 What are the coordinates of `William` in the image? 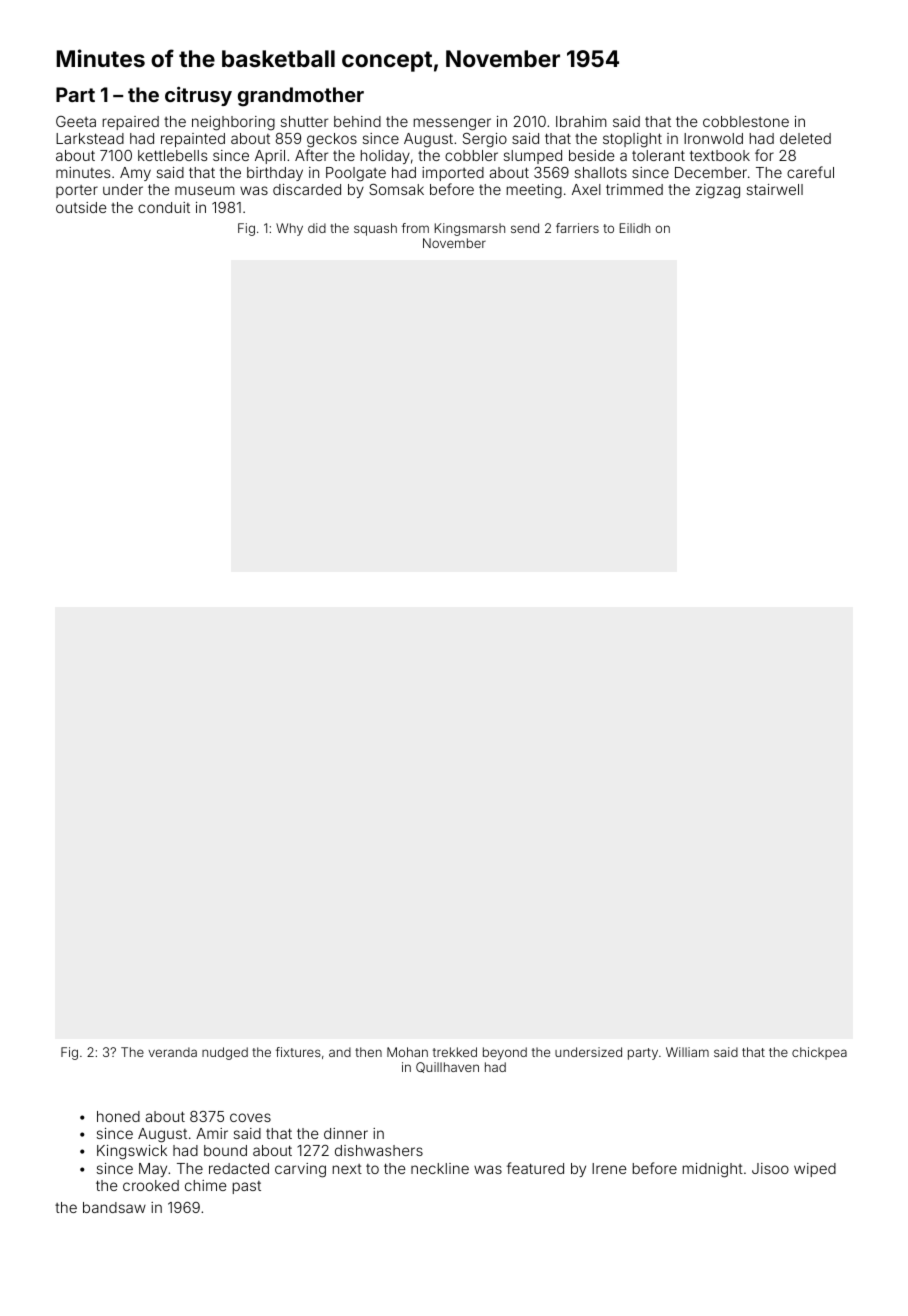 It's located at (687, 1052).
